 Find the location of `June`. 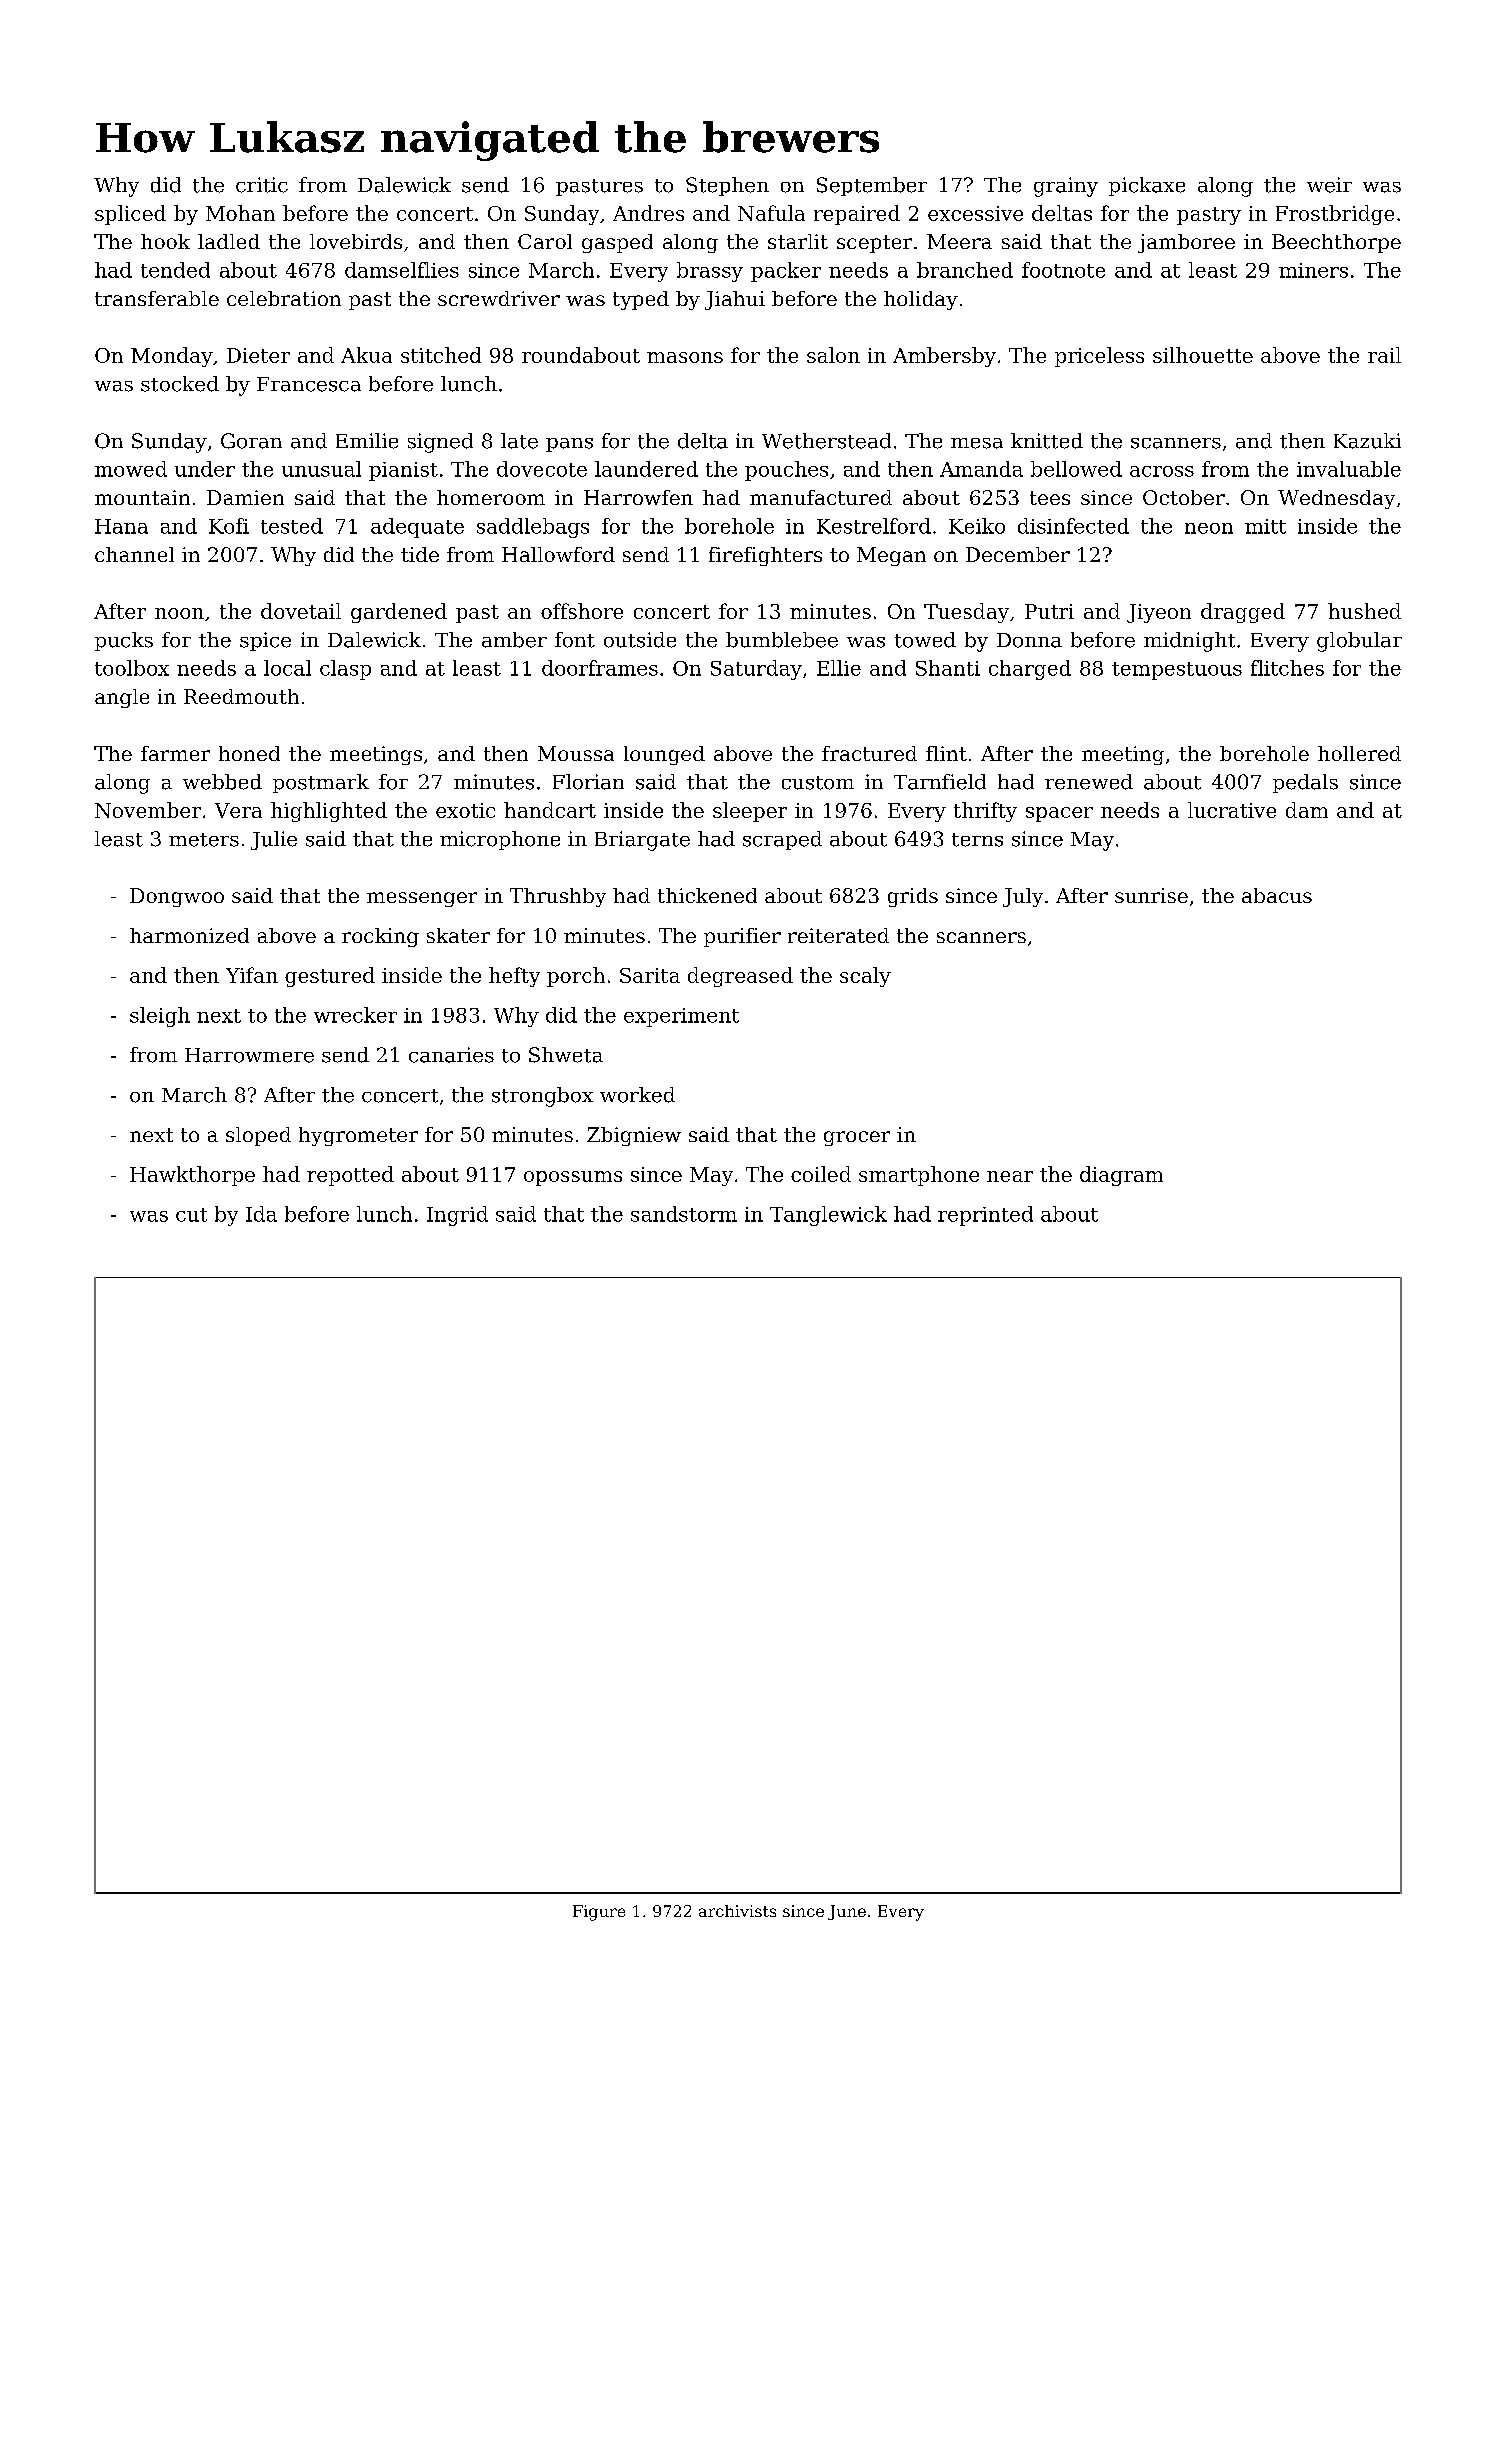

June is located at coordinates (847, 1912).
